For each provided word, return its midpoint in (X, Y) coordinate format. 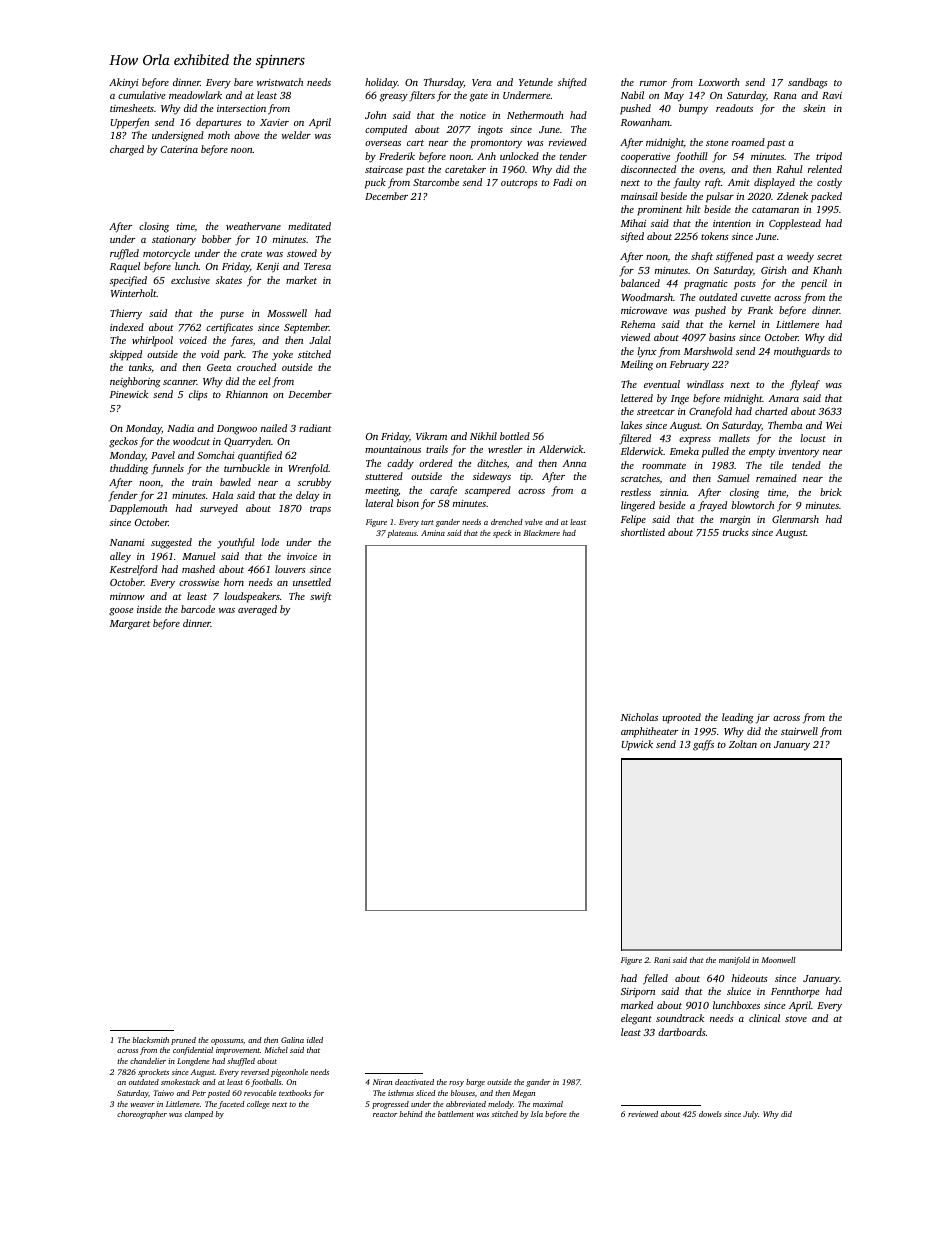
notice (473, 115)
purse (232, 316)
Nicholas (639, 717)
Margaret (130, 625)
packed (826, 197)
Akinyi (124, 83)
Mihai (633, 223)
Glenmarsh (795, 519)
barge (475, 1083)
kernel (742, 324)
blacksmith (151, 1040)
